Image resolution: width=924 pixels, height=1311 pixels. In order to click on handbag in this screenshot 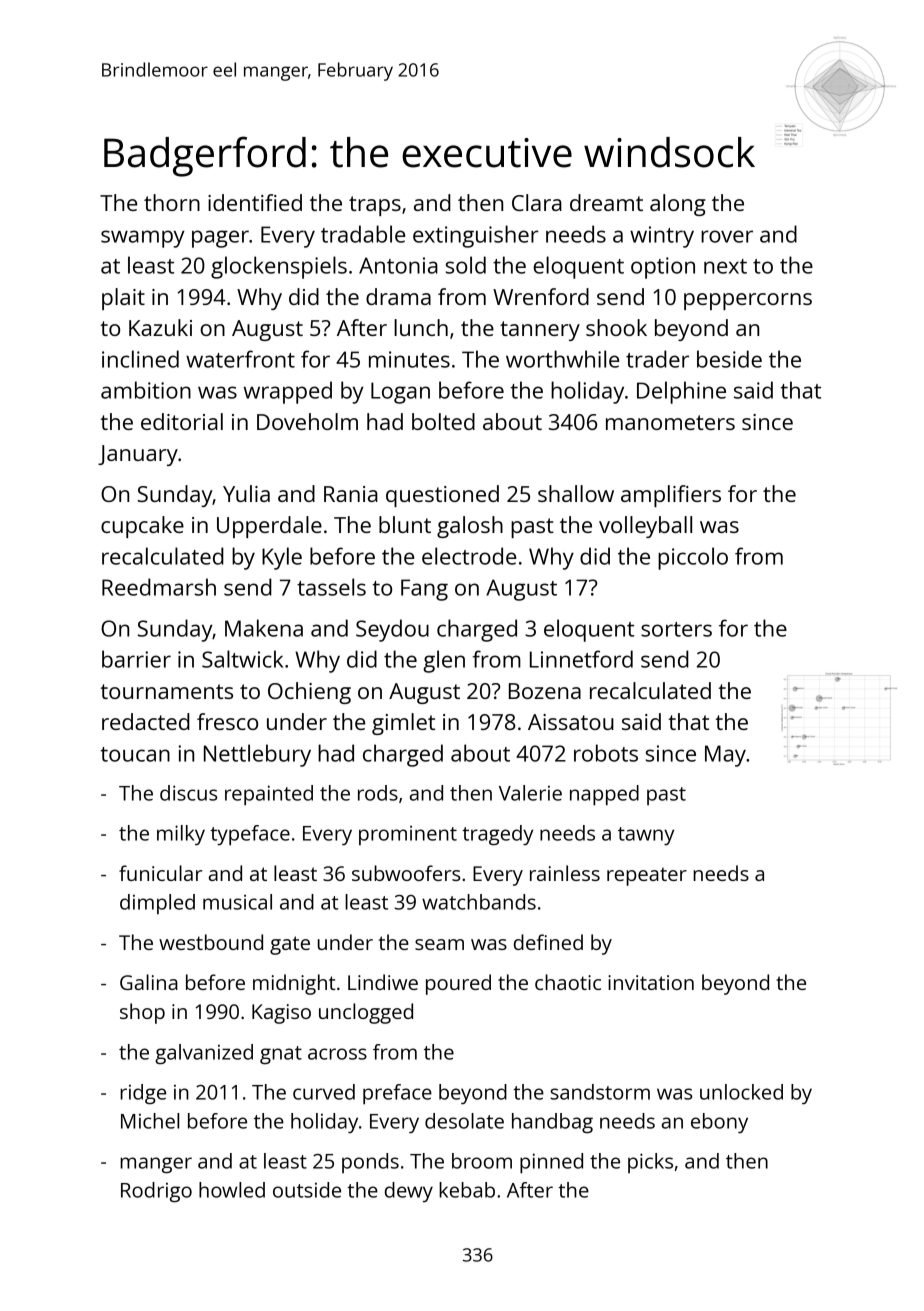, I will do `click(552, 1123)`.
